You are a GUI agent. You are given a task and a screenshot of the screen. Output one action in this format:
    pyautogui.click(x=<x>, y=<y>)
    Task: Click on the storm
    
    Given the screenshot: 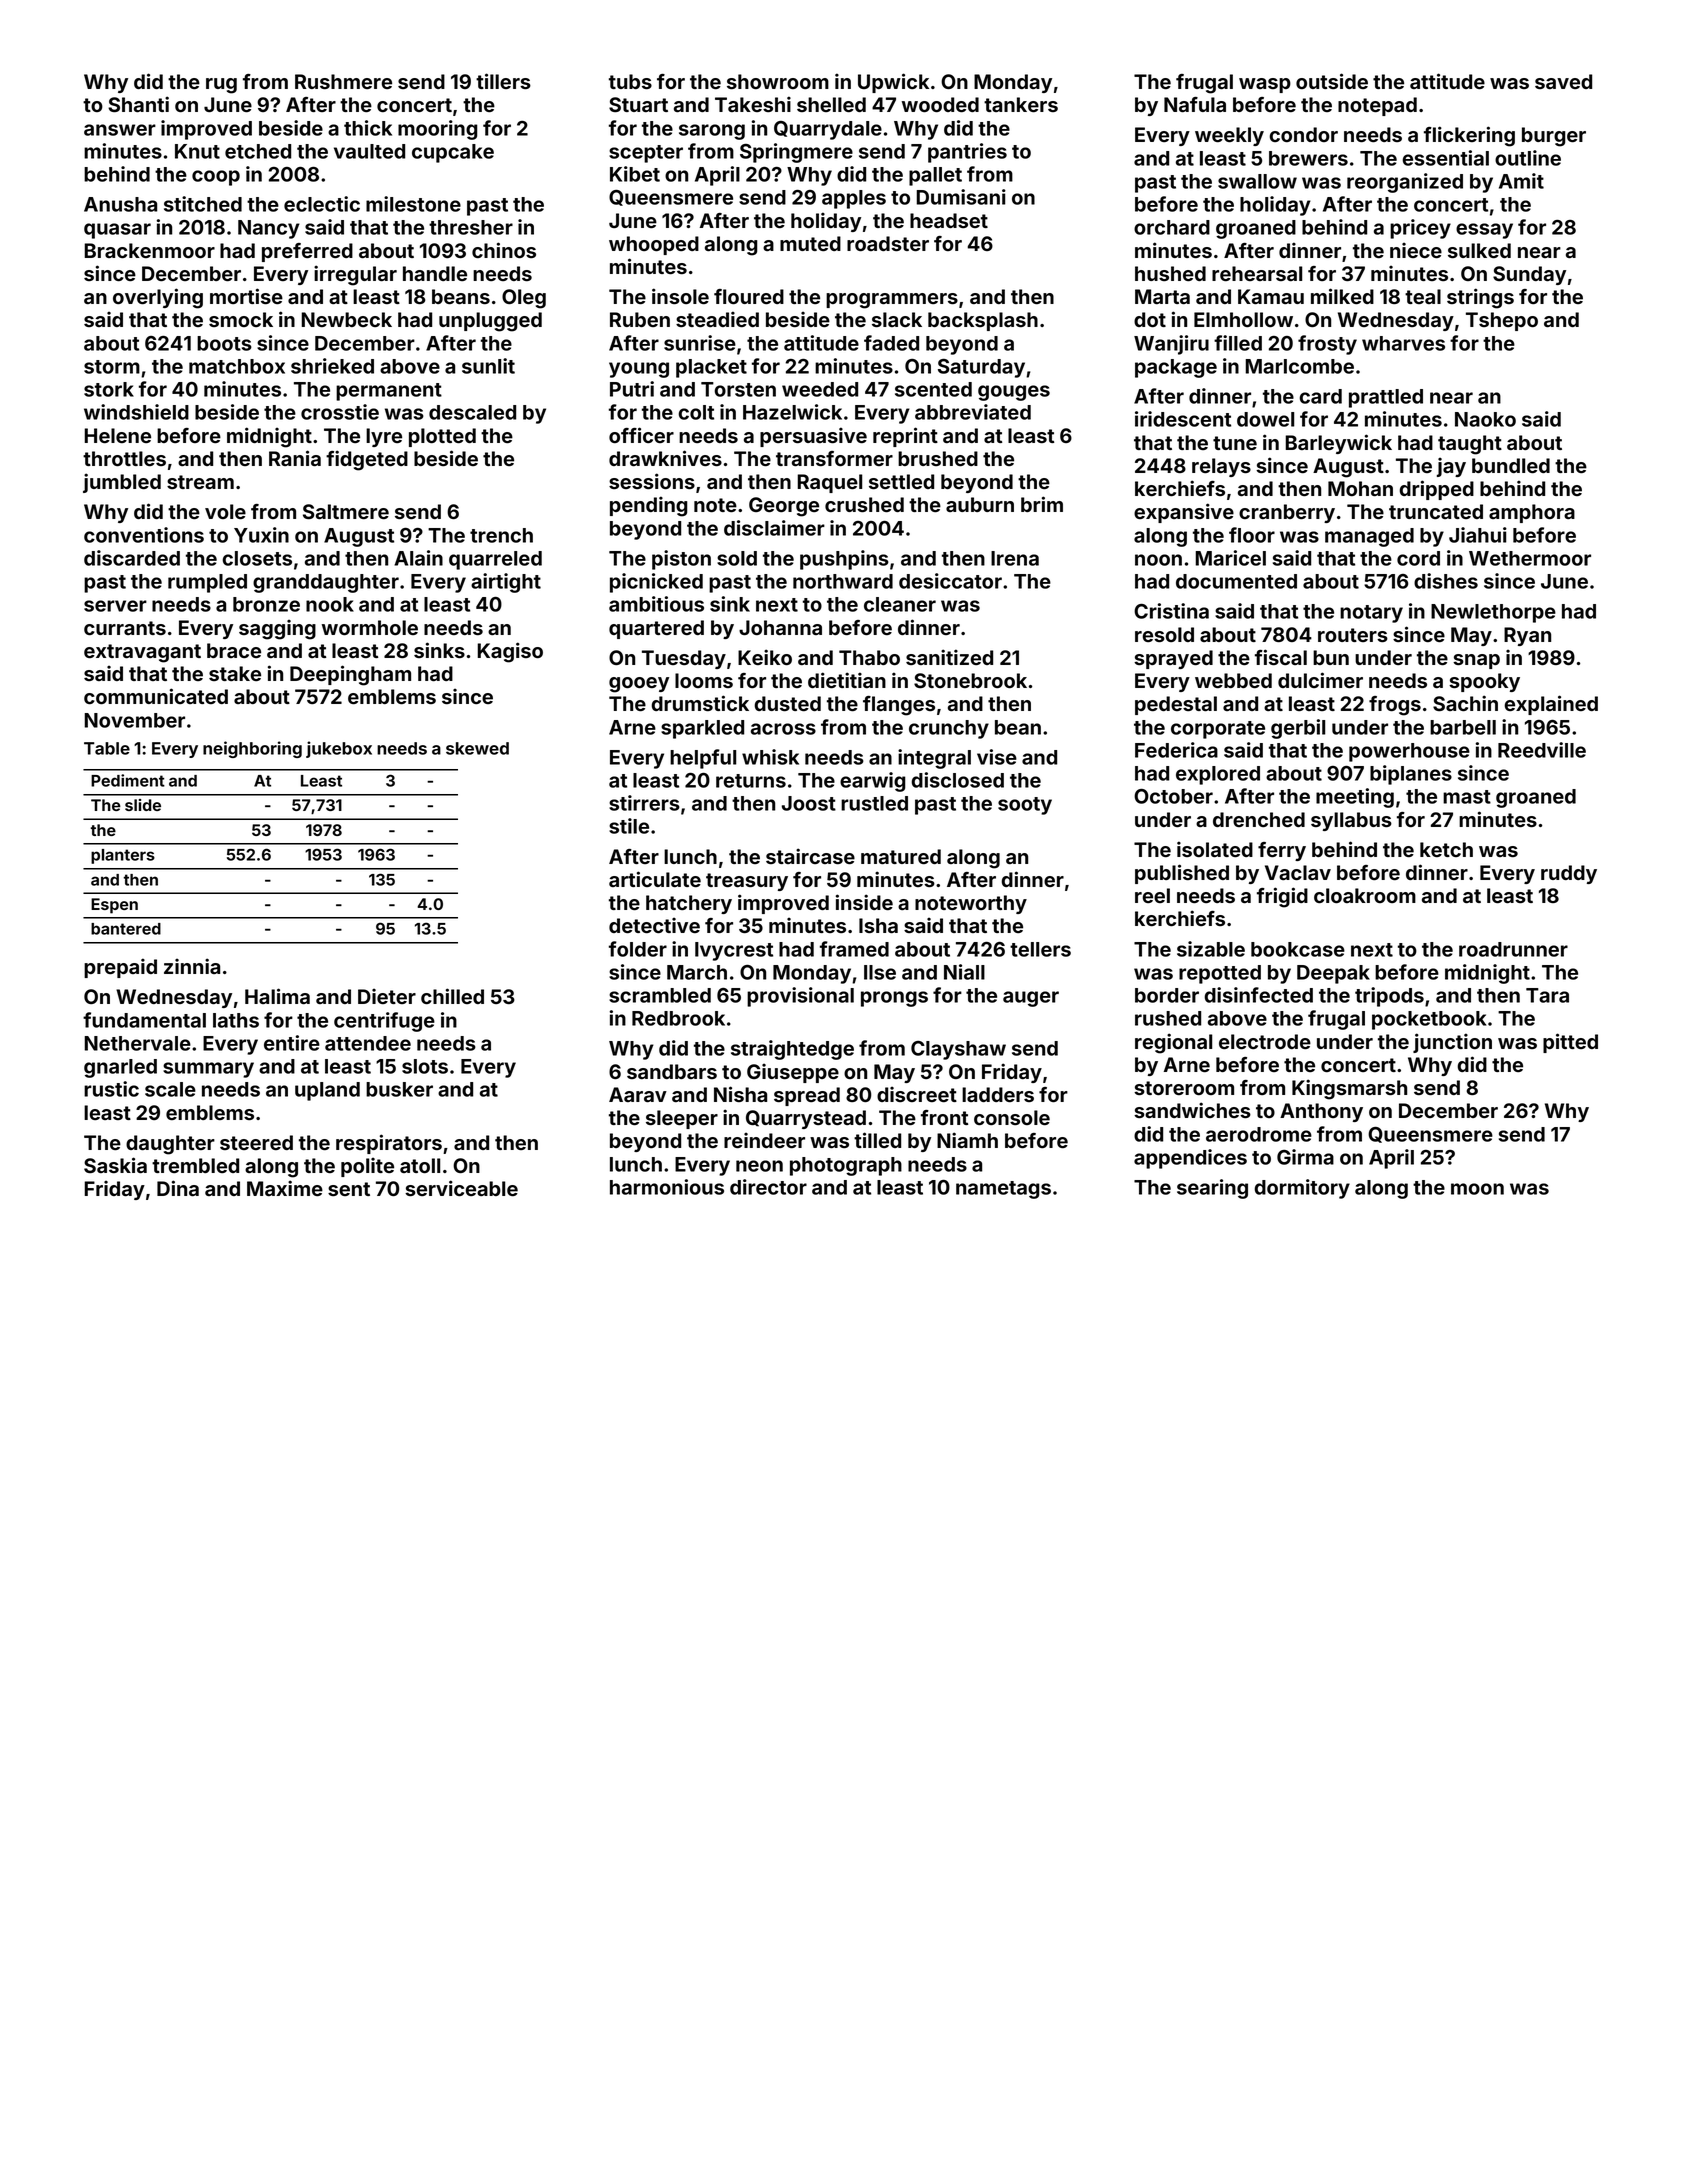 What is the action you would take?
    pyautogui.click(x=112, y=367)
